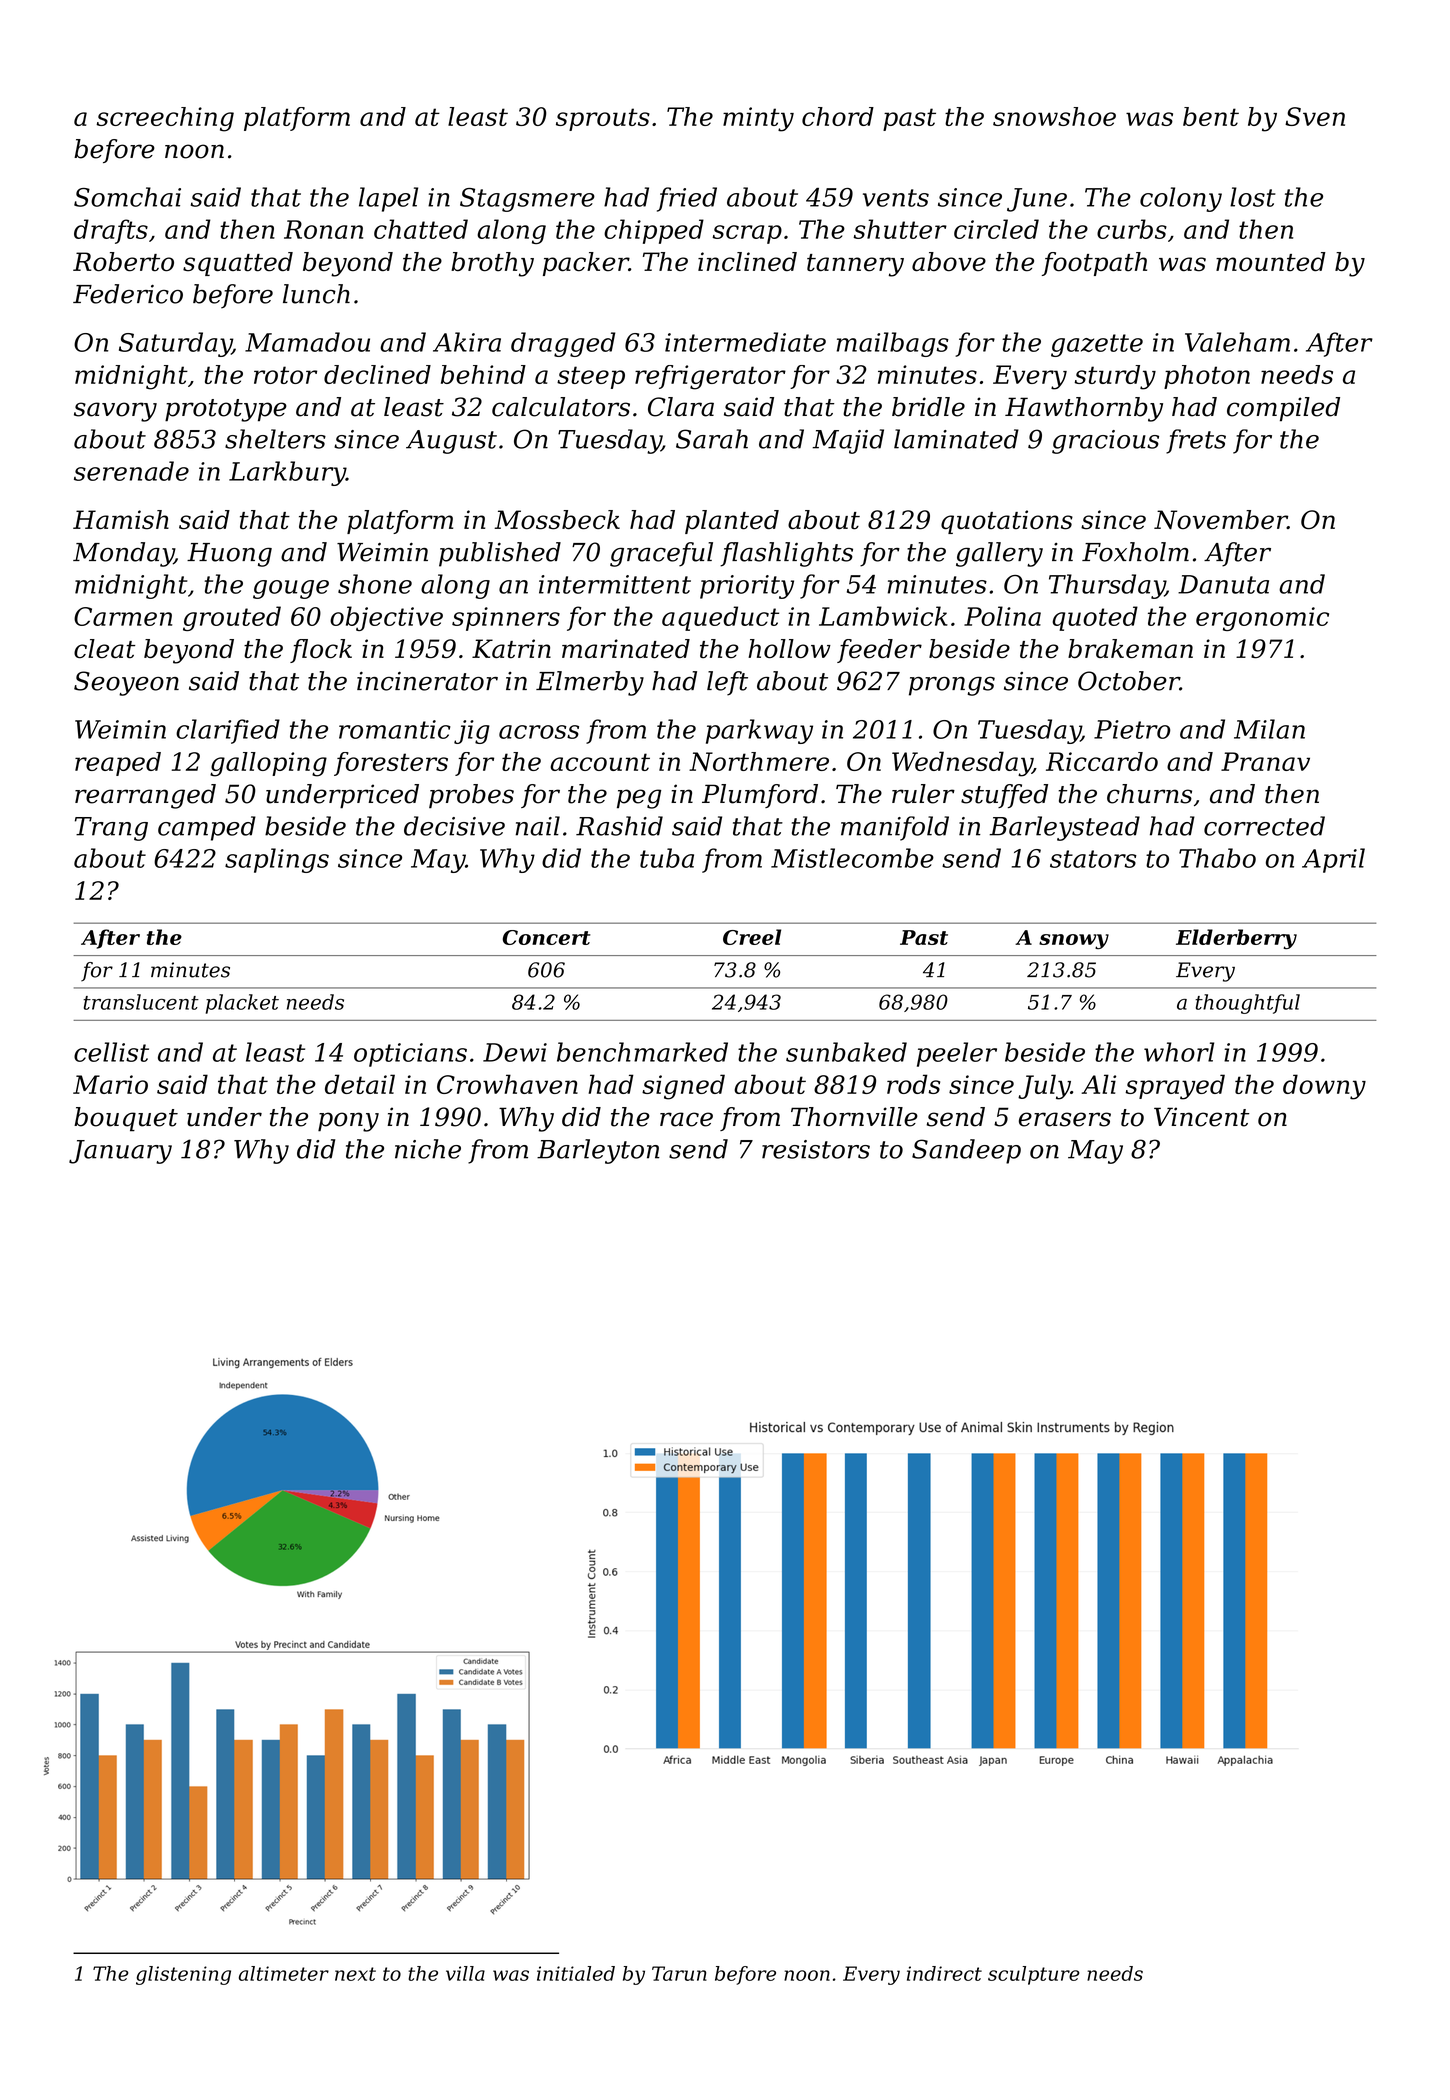 The image size is (1450, 2100). I want to click on Tarun, so click(679, 1973).
